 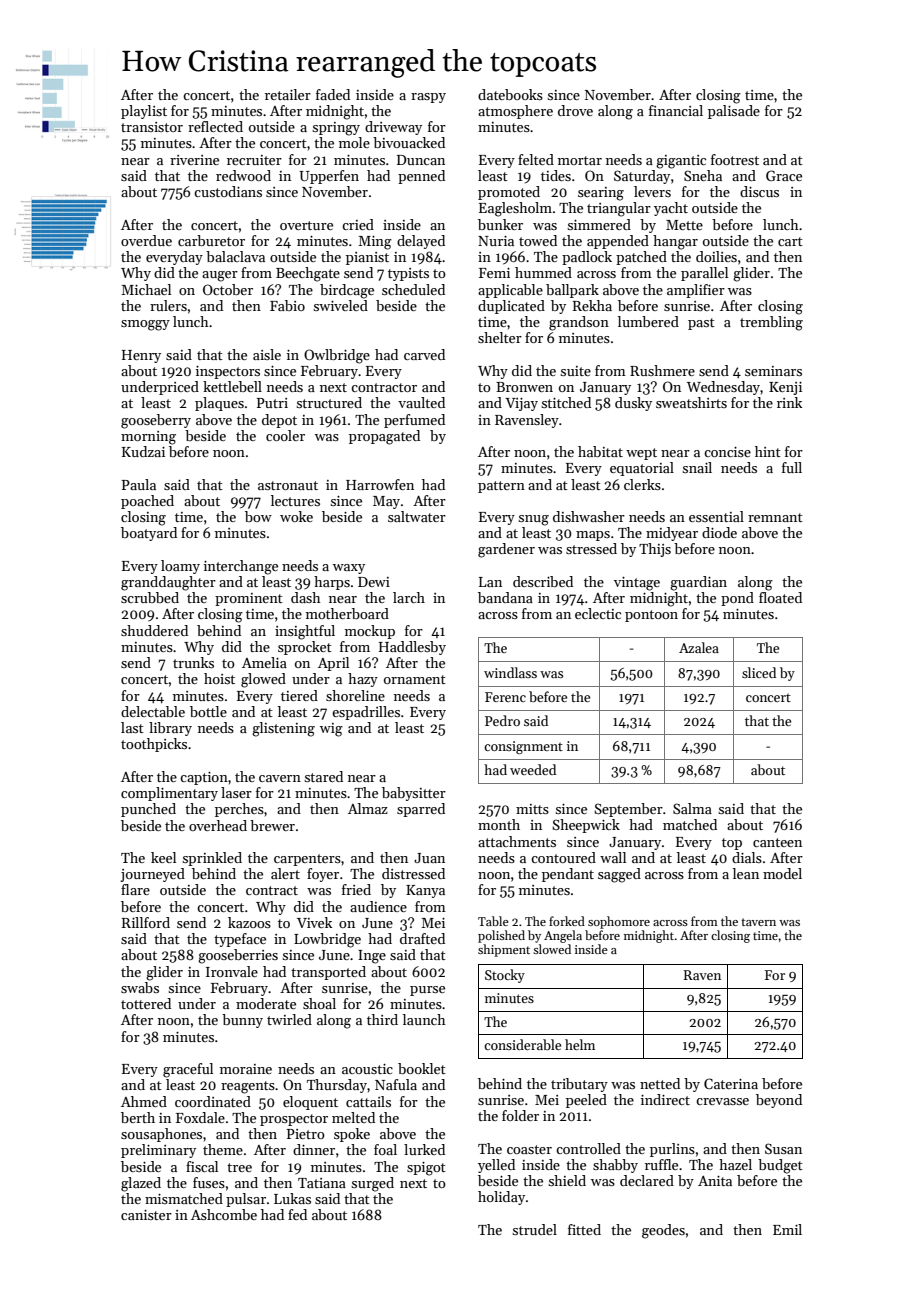 What do you see at coordinates (154, 745) in the image?
I see `toothpicks` at bounding box center [154, 745].
